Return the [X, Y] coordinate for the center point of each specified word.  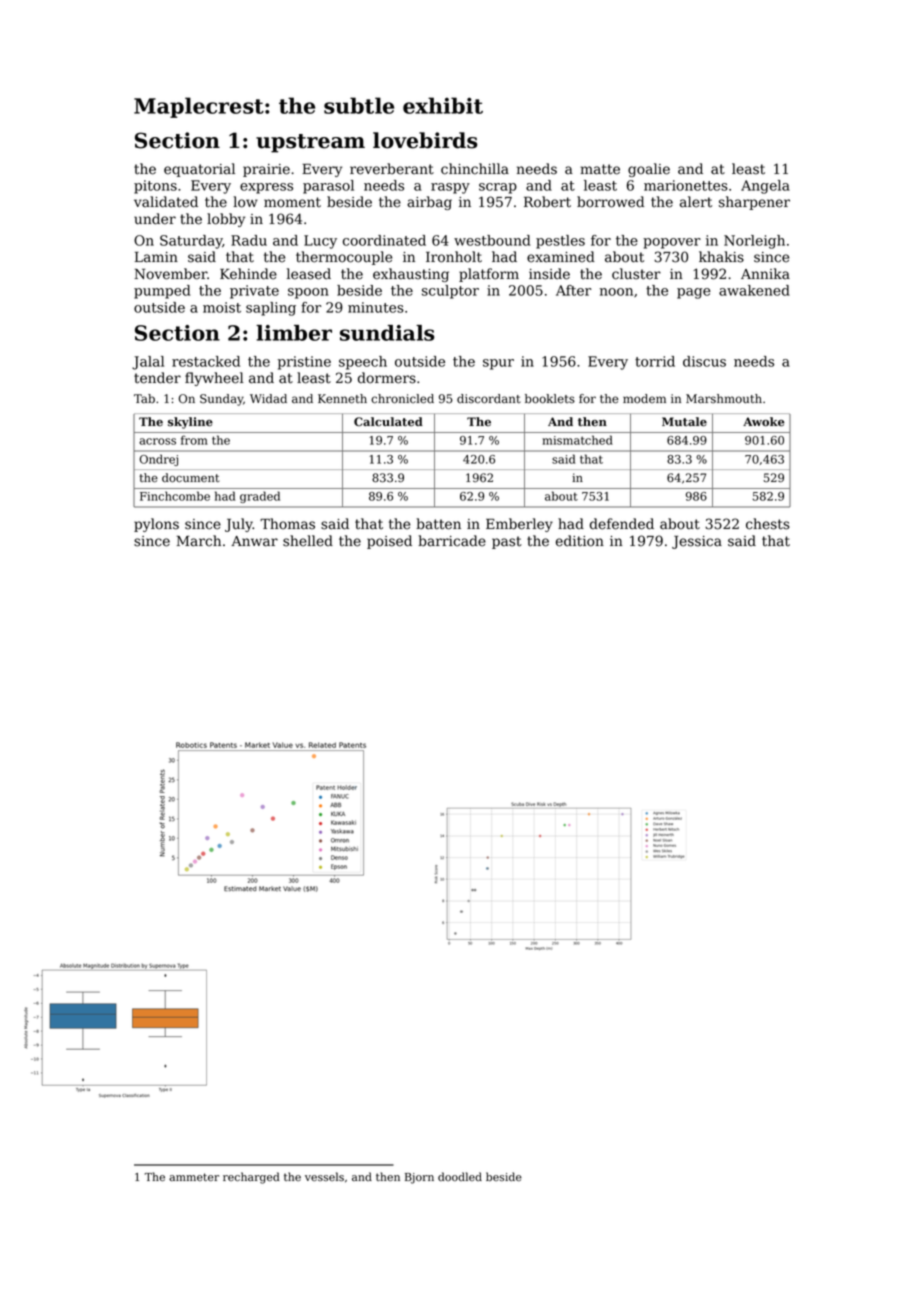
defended [622, 524]
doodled [460, 1176]
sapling [271, 309]
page [694, 293]
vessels [324, 1176]
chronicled [402, 399]
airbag [429, 203]
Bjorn [419, 1178]
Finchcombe [175, 496]
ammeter [194, 1177]
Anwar [254, 541]
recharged [251, 1178]
